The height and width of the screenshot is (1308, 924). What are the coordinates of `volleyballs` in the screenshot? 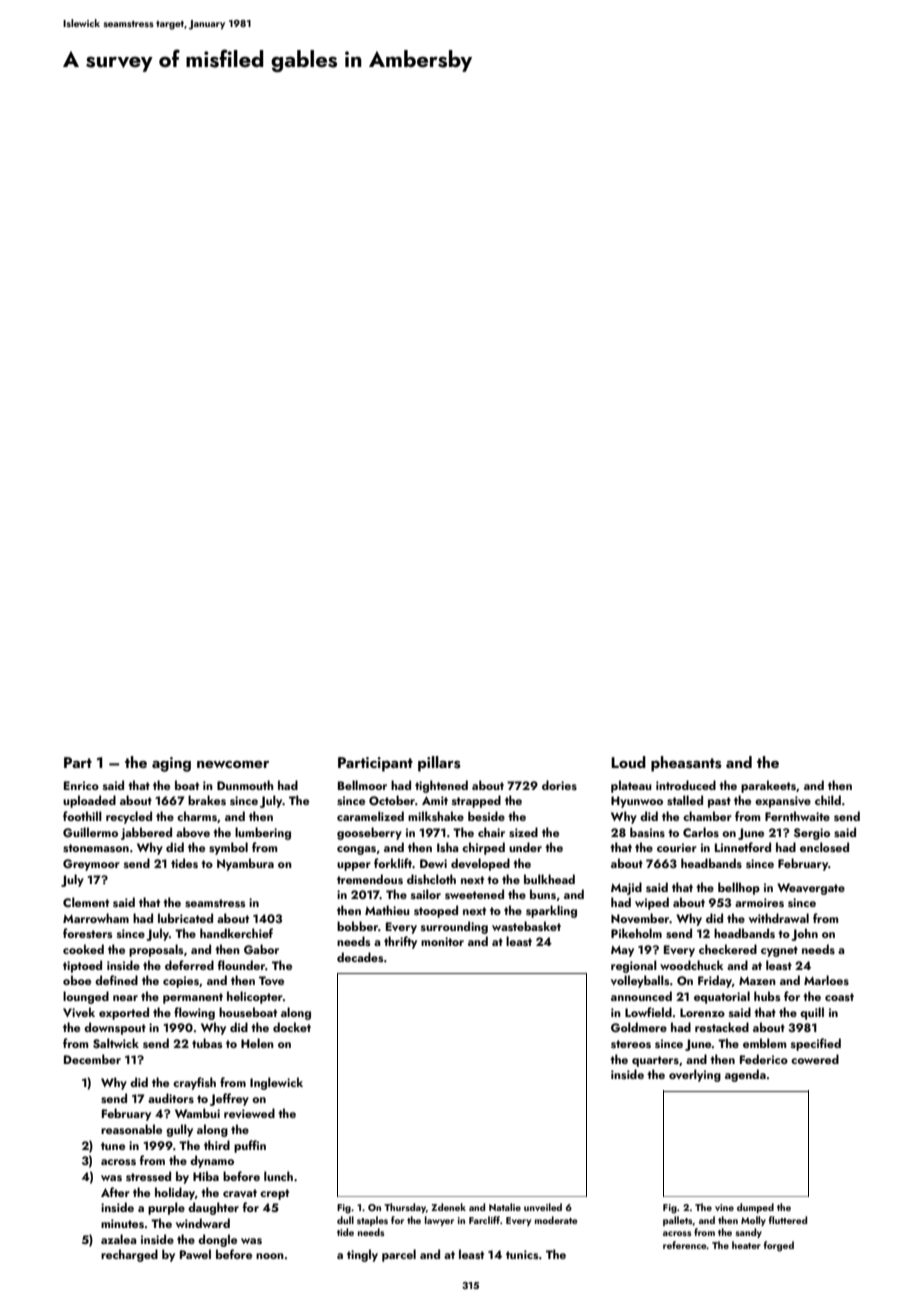 It's located at (640, 981).
